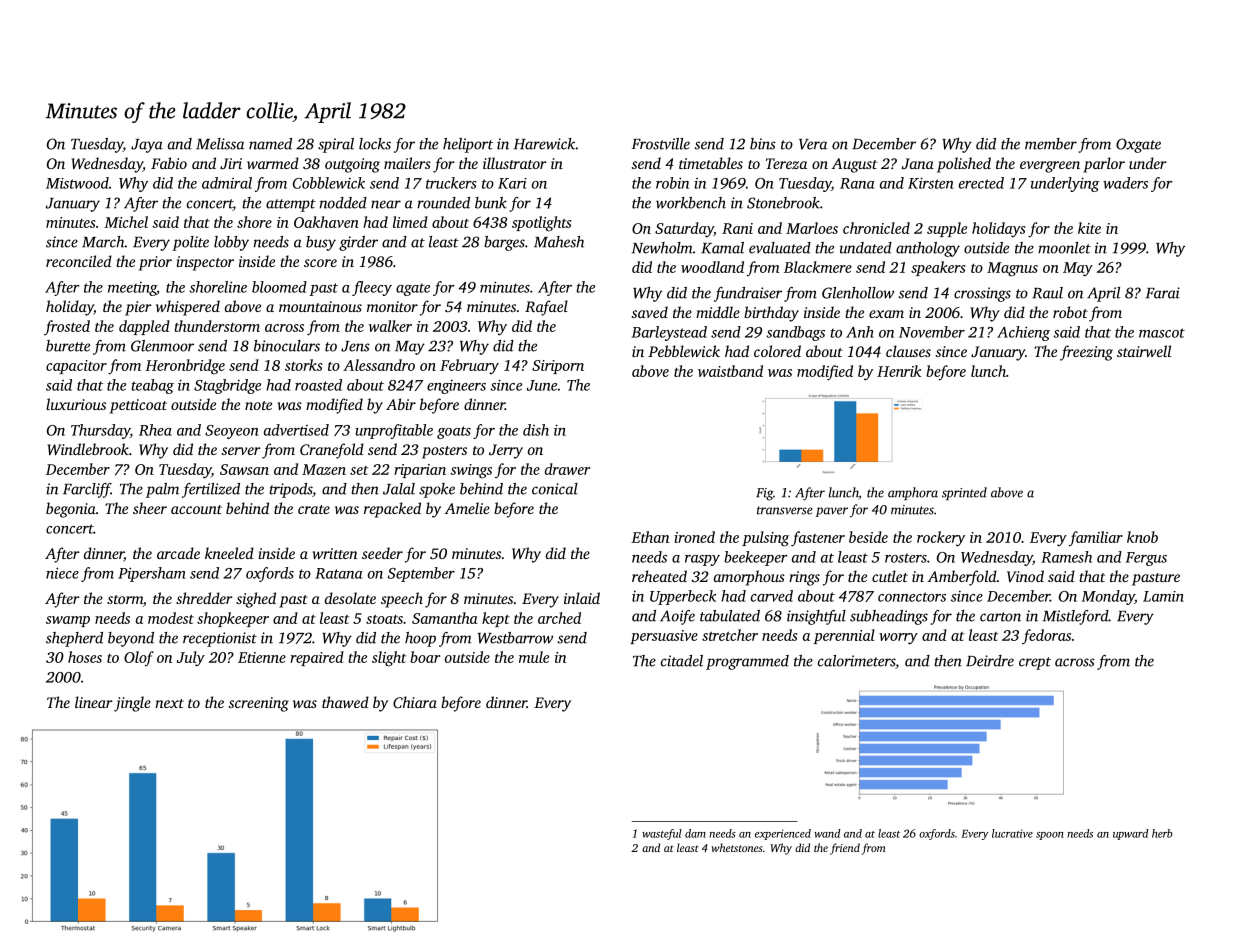 This screenshot has height=952, width=1233. What do you see at coordinates (279, 287) in the screenshot?
I see `bloomed` at bounding box center [279, 287].
